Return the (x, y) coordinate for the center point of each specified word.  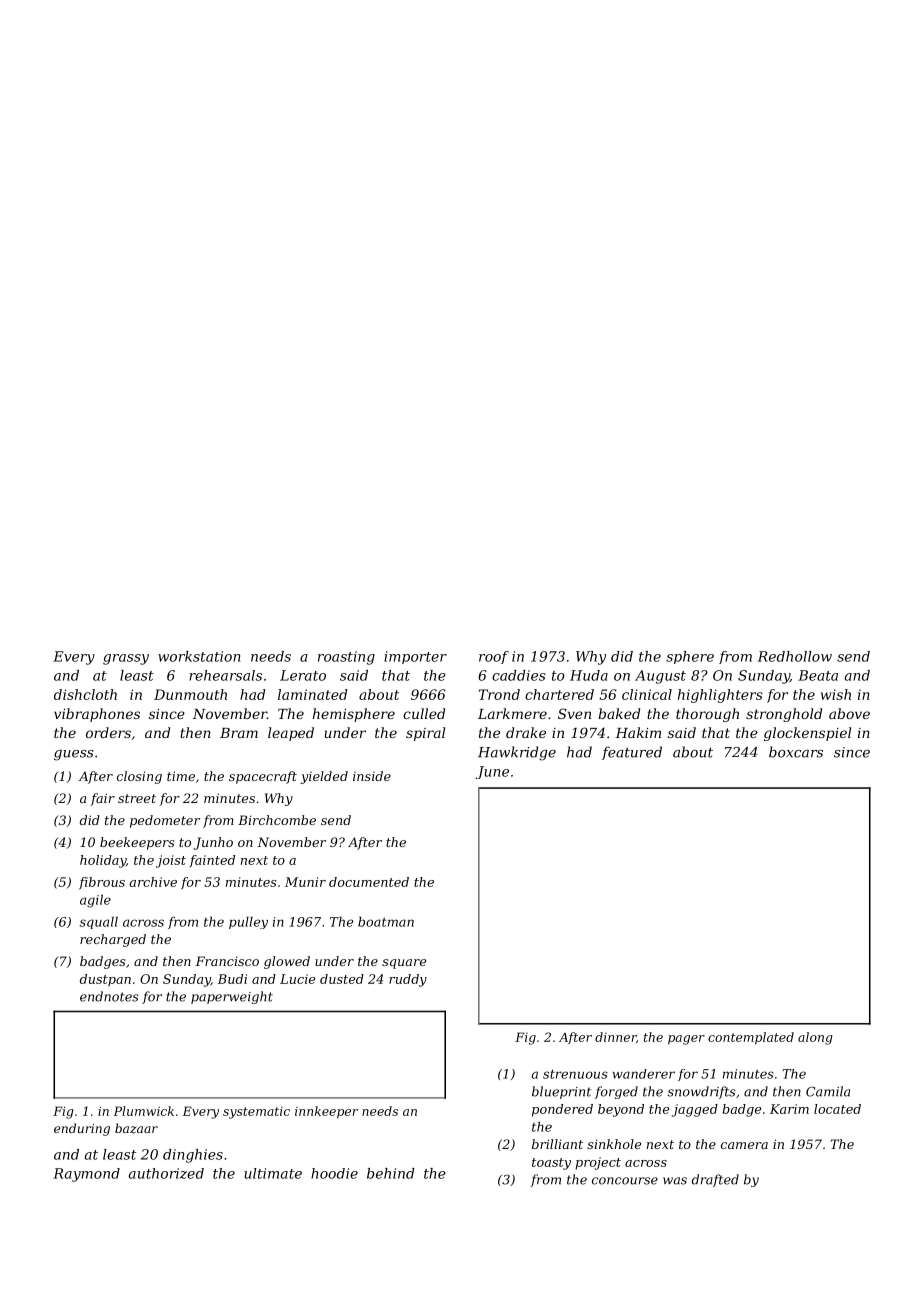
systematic (256, 1113)
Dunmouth (190, 694)
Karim (789, 1109)
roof (494, 657)
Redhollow (795, 656)
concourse (625, 1181)
